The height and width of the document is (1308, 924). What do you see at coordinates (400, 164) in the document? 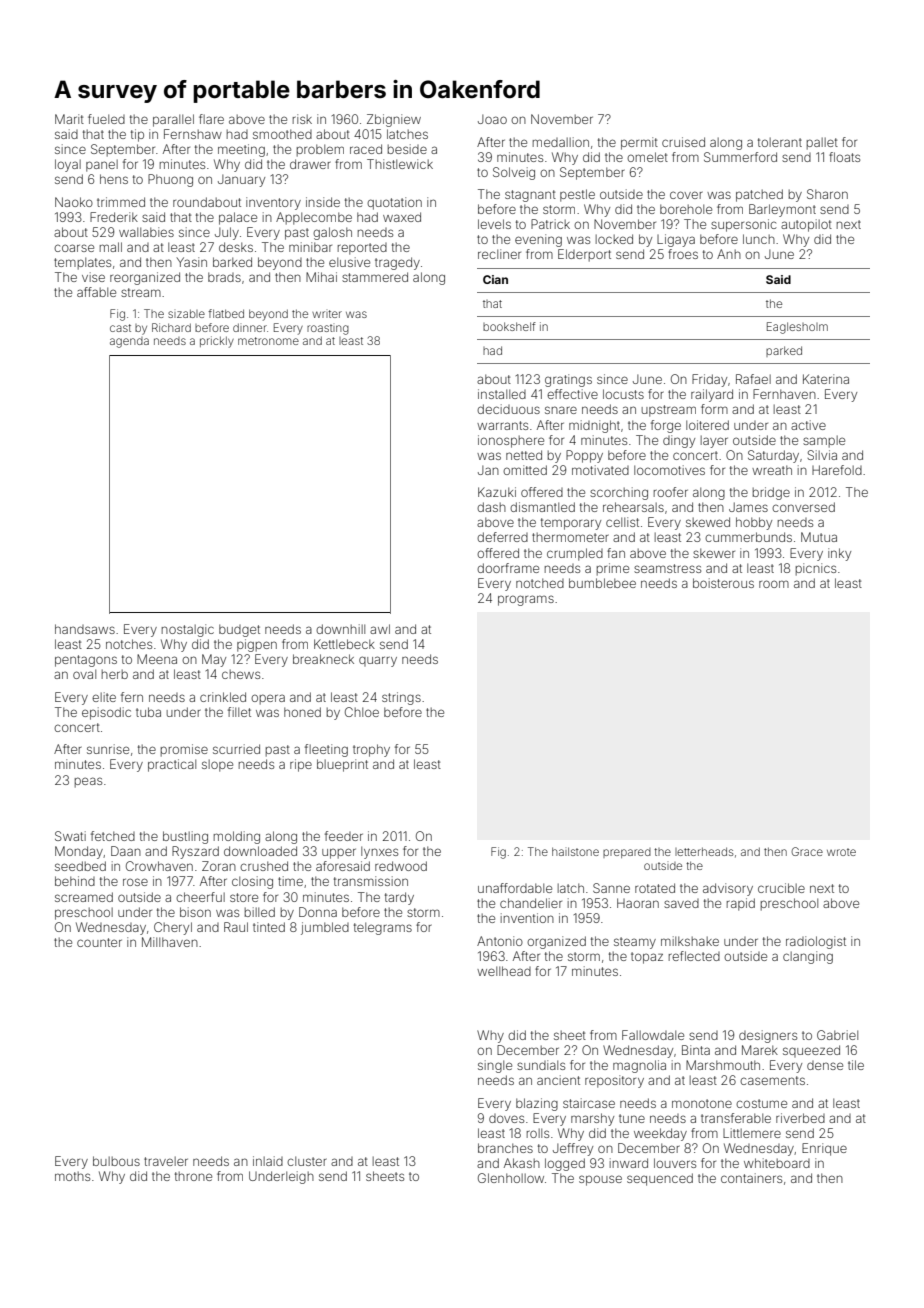
I see `Thistlewick` at bounding box center [400, 164].
